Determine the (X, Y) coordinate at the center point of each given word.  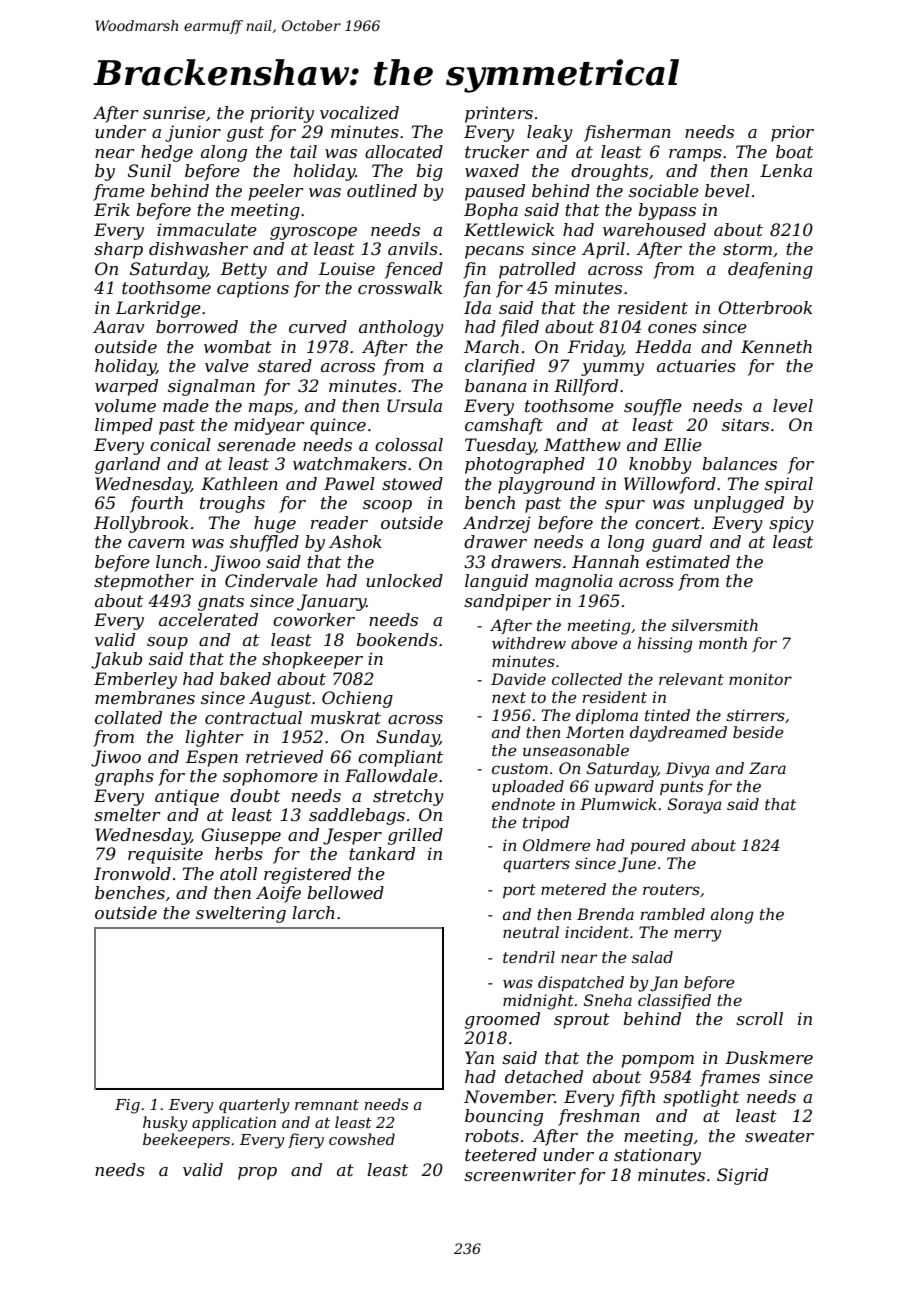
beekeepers (186, 1140)
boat (794, 151)
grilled (415, 836)
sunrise (174, 112)
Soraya (694, 806)
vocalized (359, 113)
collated (128, 717)
